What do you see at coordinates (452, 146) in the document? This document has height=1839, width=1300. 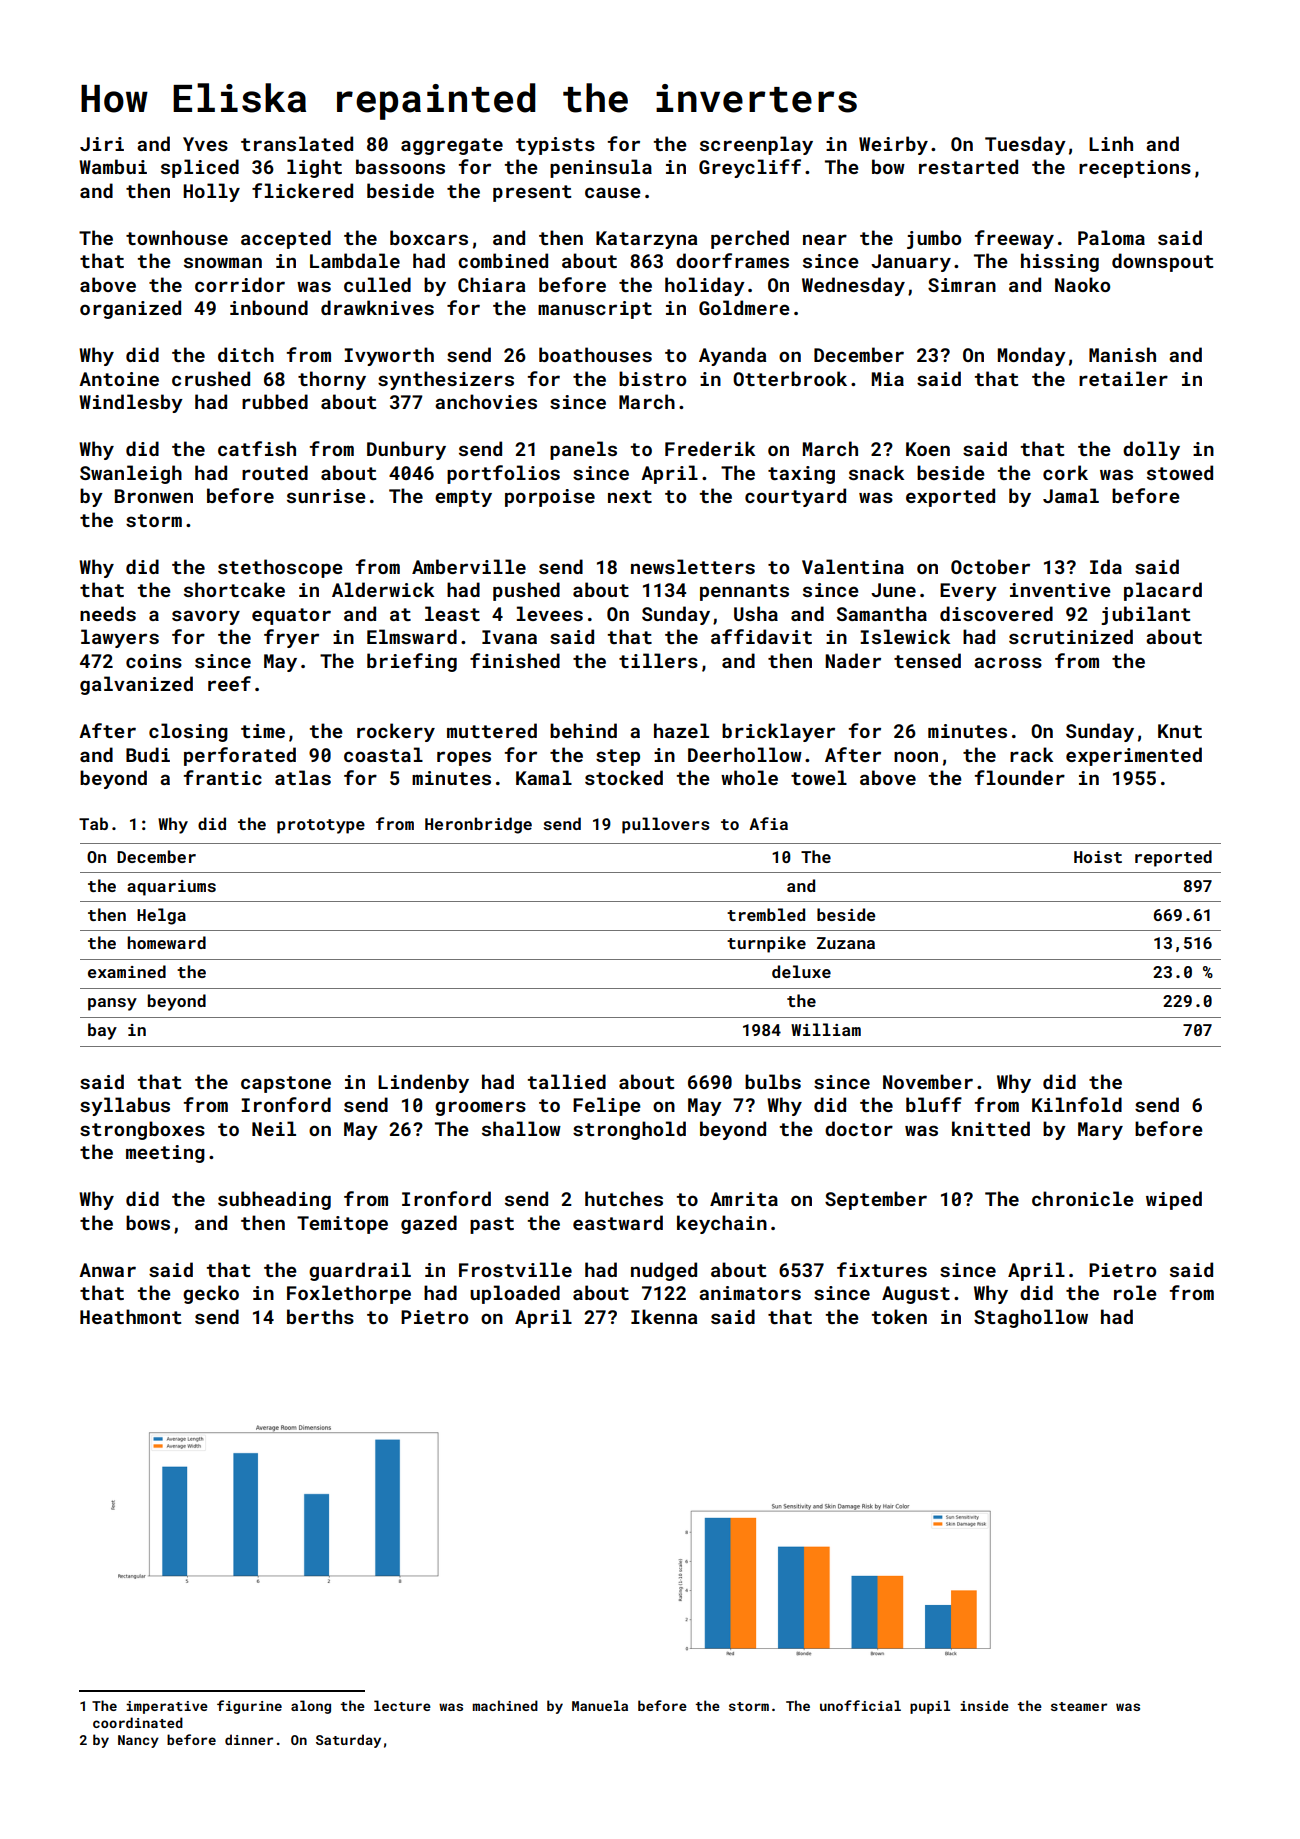 I see `aggregate` at bounding box center [452, 146].
